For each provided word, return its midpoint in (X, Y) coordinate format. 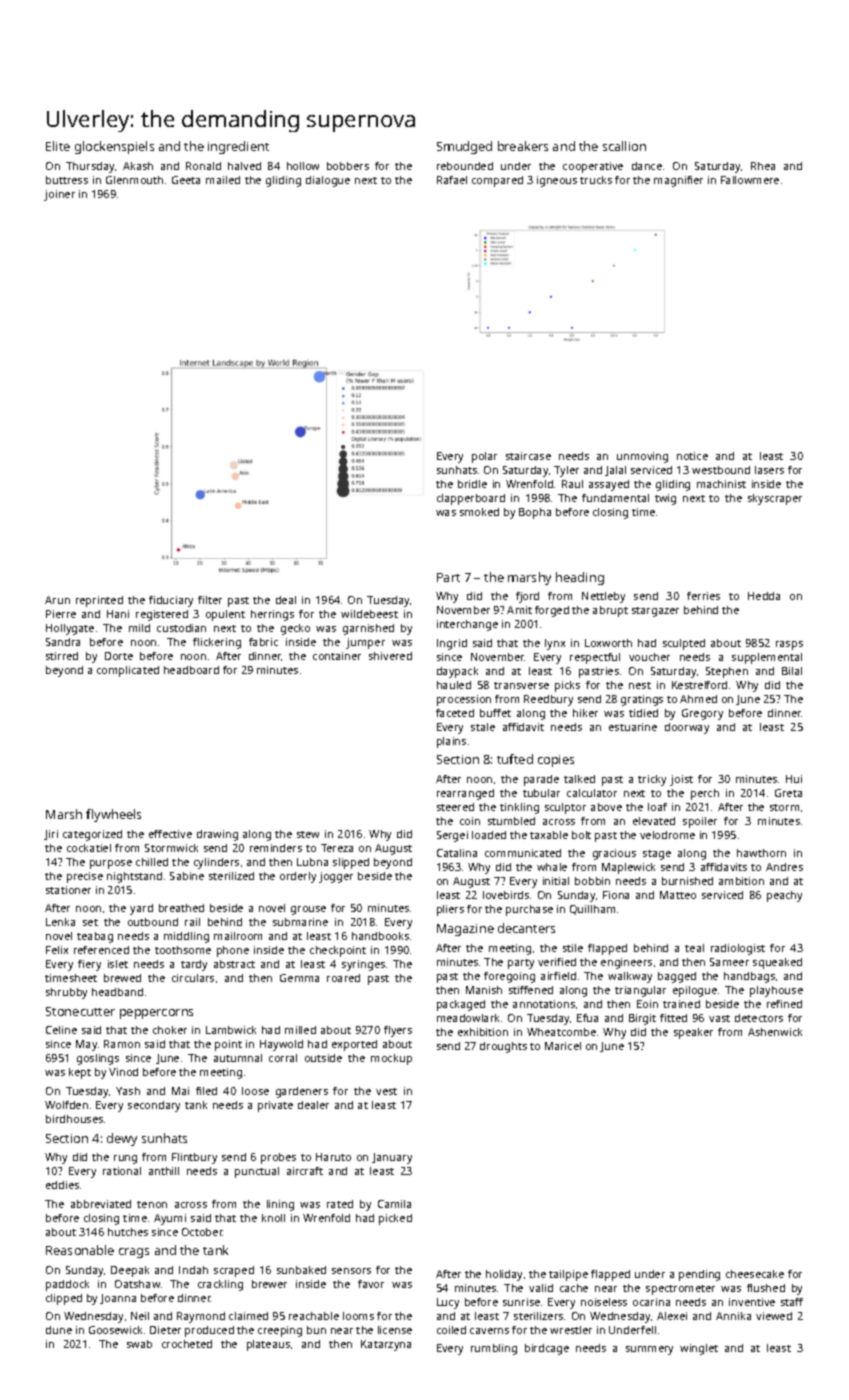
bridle (472, 484)
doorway (687, 728)
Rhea (763, 166)
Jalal (615, 471)
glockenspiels (114, 147)
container (337, 656)
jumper (365, 643)
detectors (759, 1018)
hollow (303, 166)
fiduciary (171, 601)
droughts (503, 1047)
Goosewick (115, 1330)
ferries (703, 596)
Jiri (51, 835)
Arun (57, 600)
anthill (164, 1171)
